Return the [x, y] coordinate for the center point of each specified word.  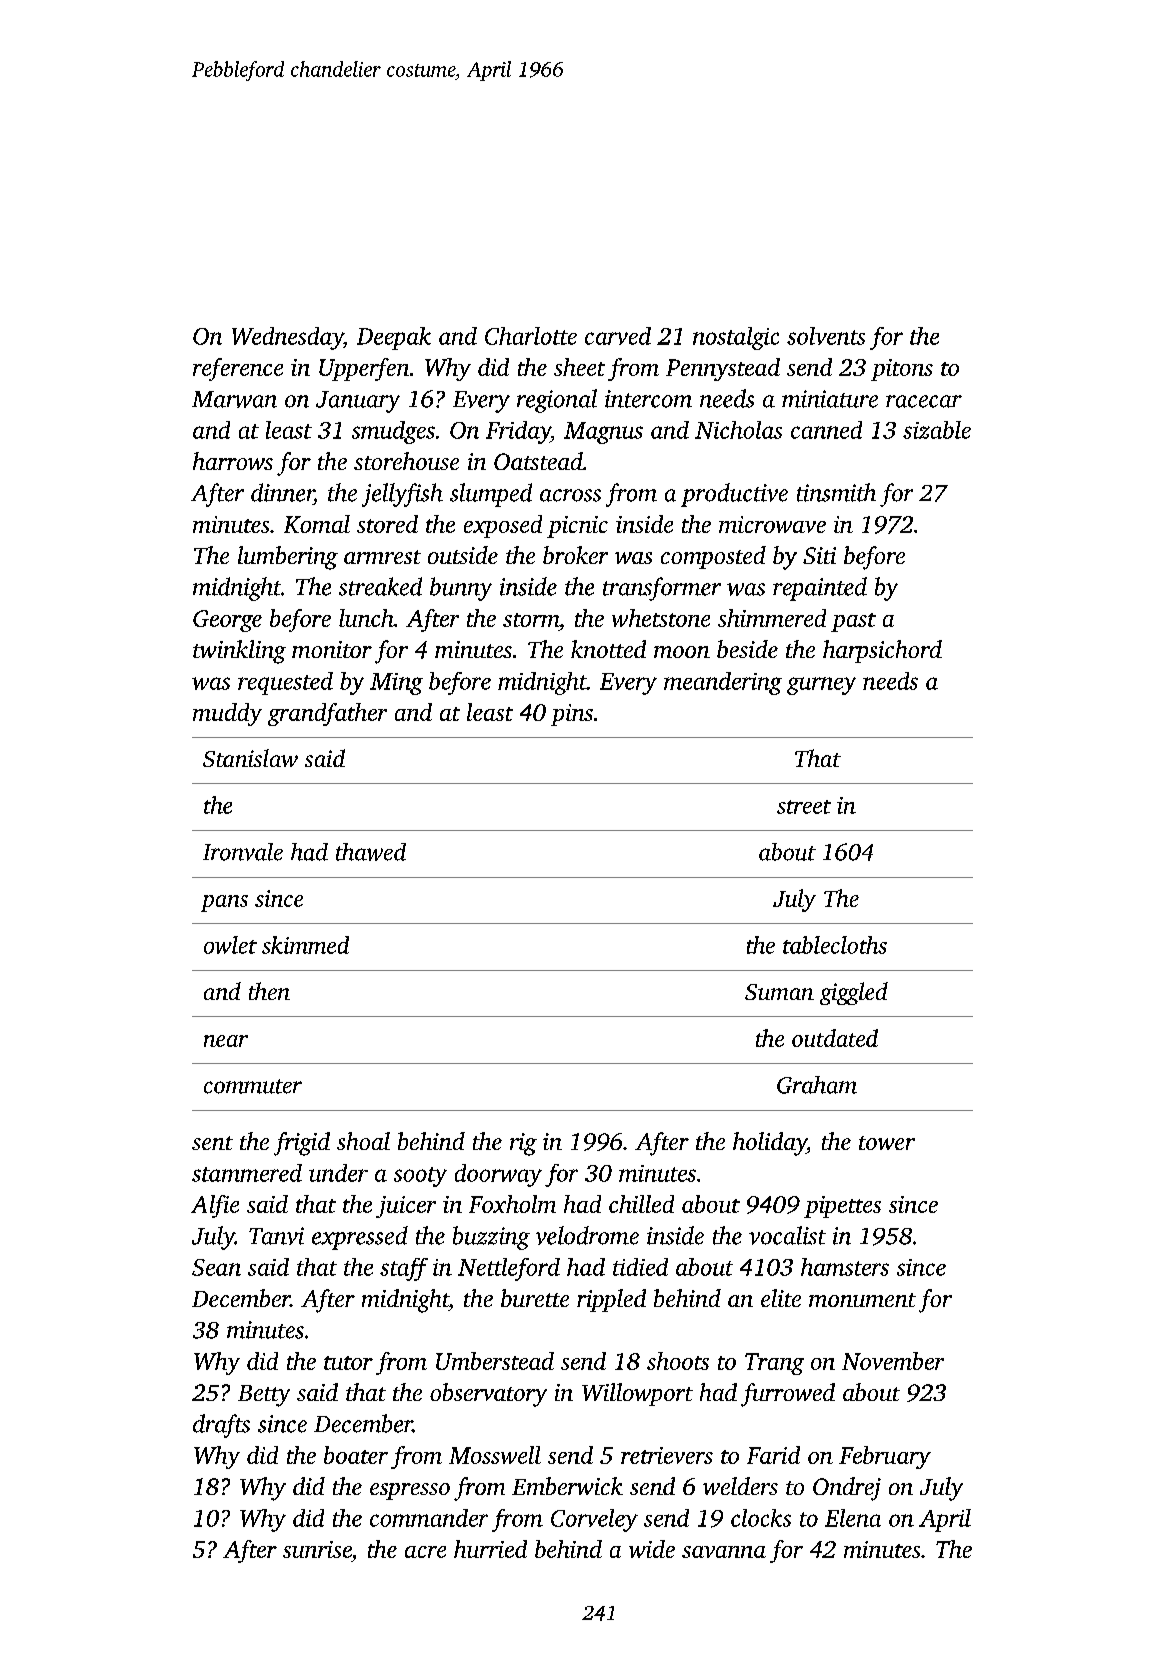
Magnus [603, 433]
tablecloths [835, 945]
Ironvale [243, 852]
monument [862, 1300]
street [804, 807]
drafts [221, 1426]
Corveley [594, 1520]
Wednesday [287, 338]
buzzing [491, 1238]
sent [212, 1143]
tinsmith [836, 492]
